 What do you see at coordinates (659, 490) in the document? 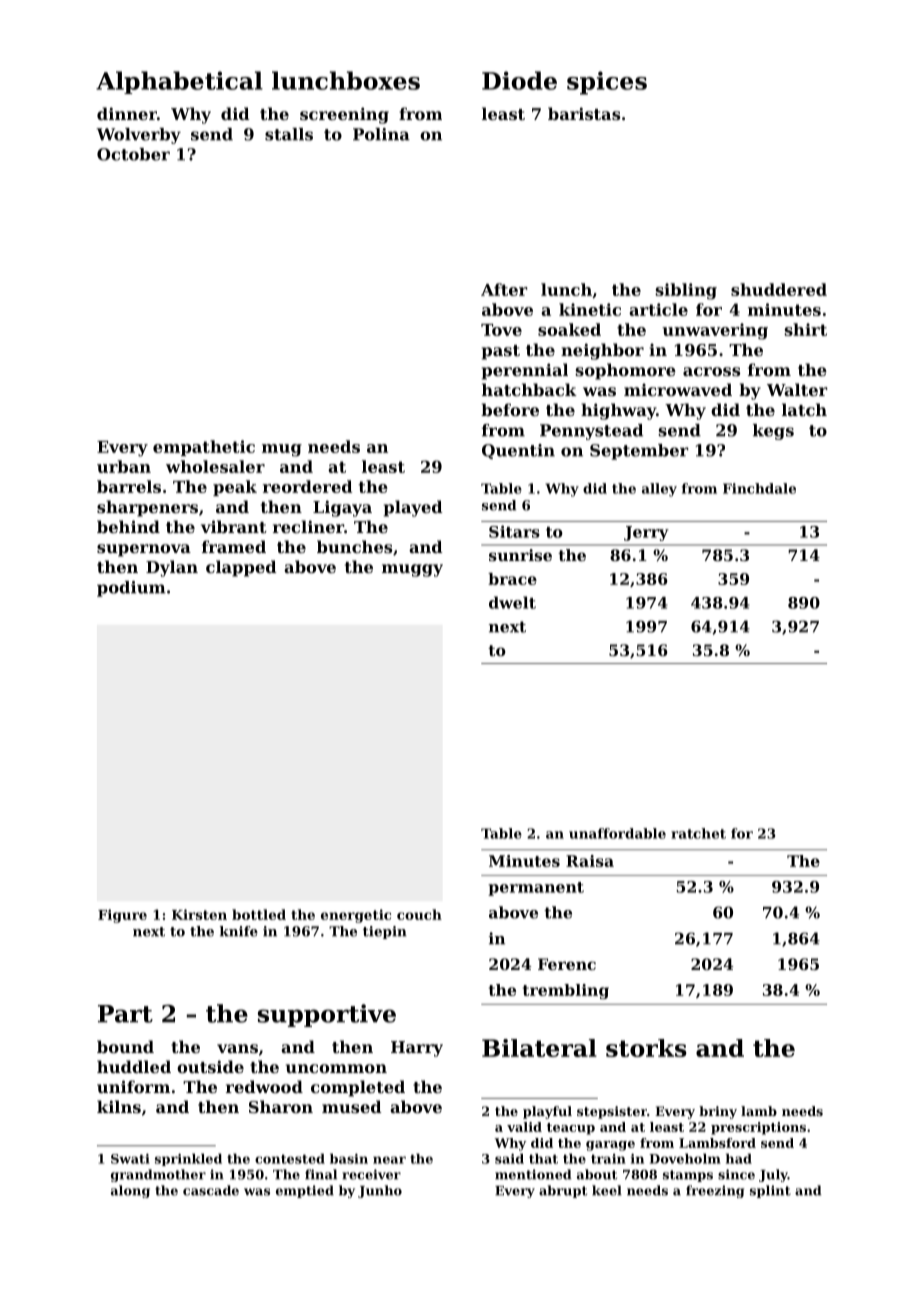
I see `alley` at bounding box center [659, 490].
